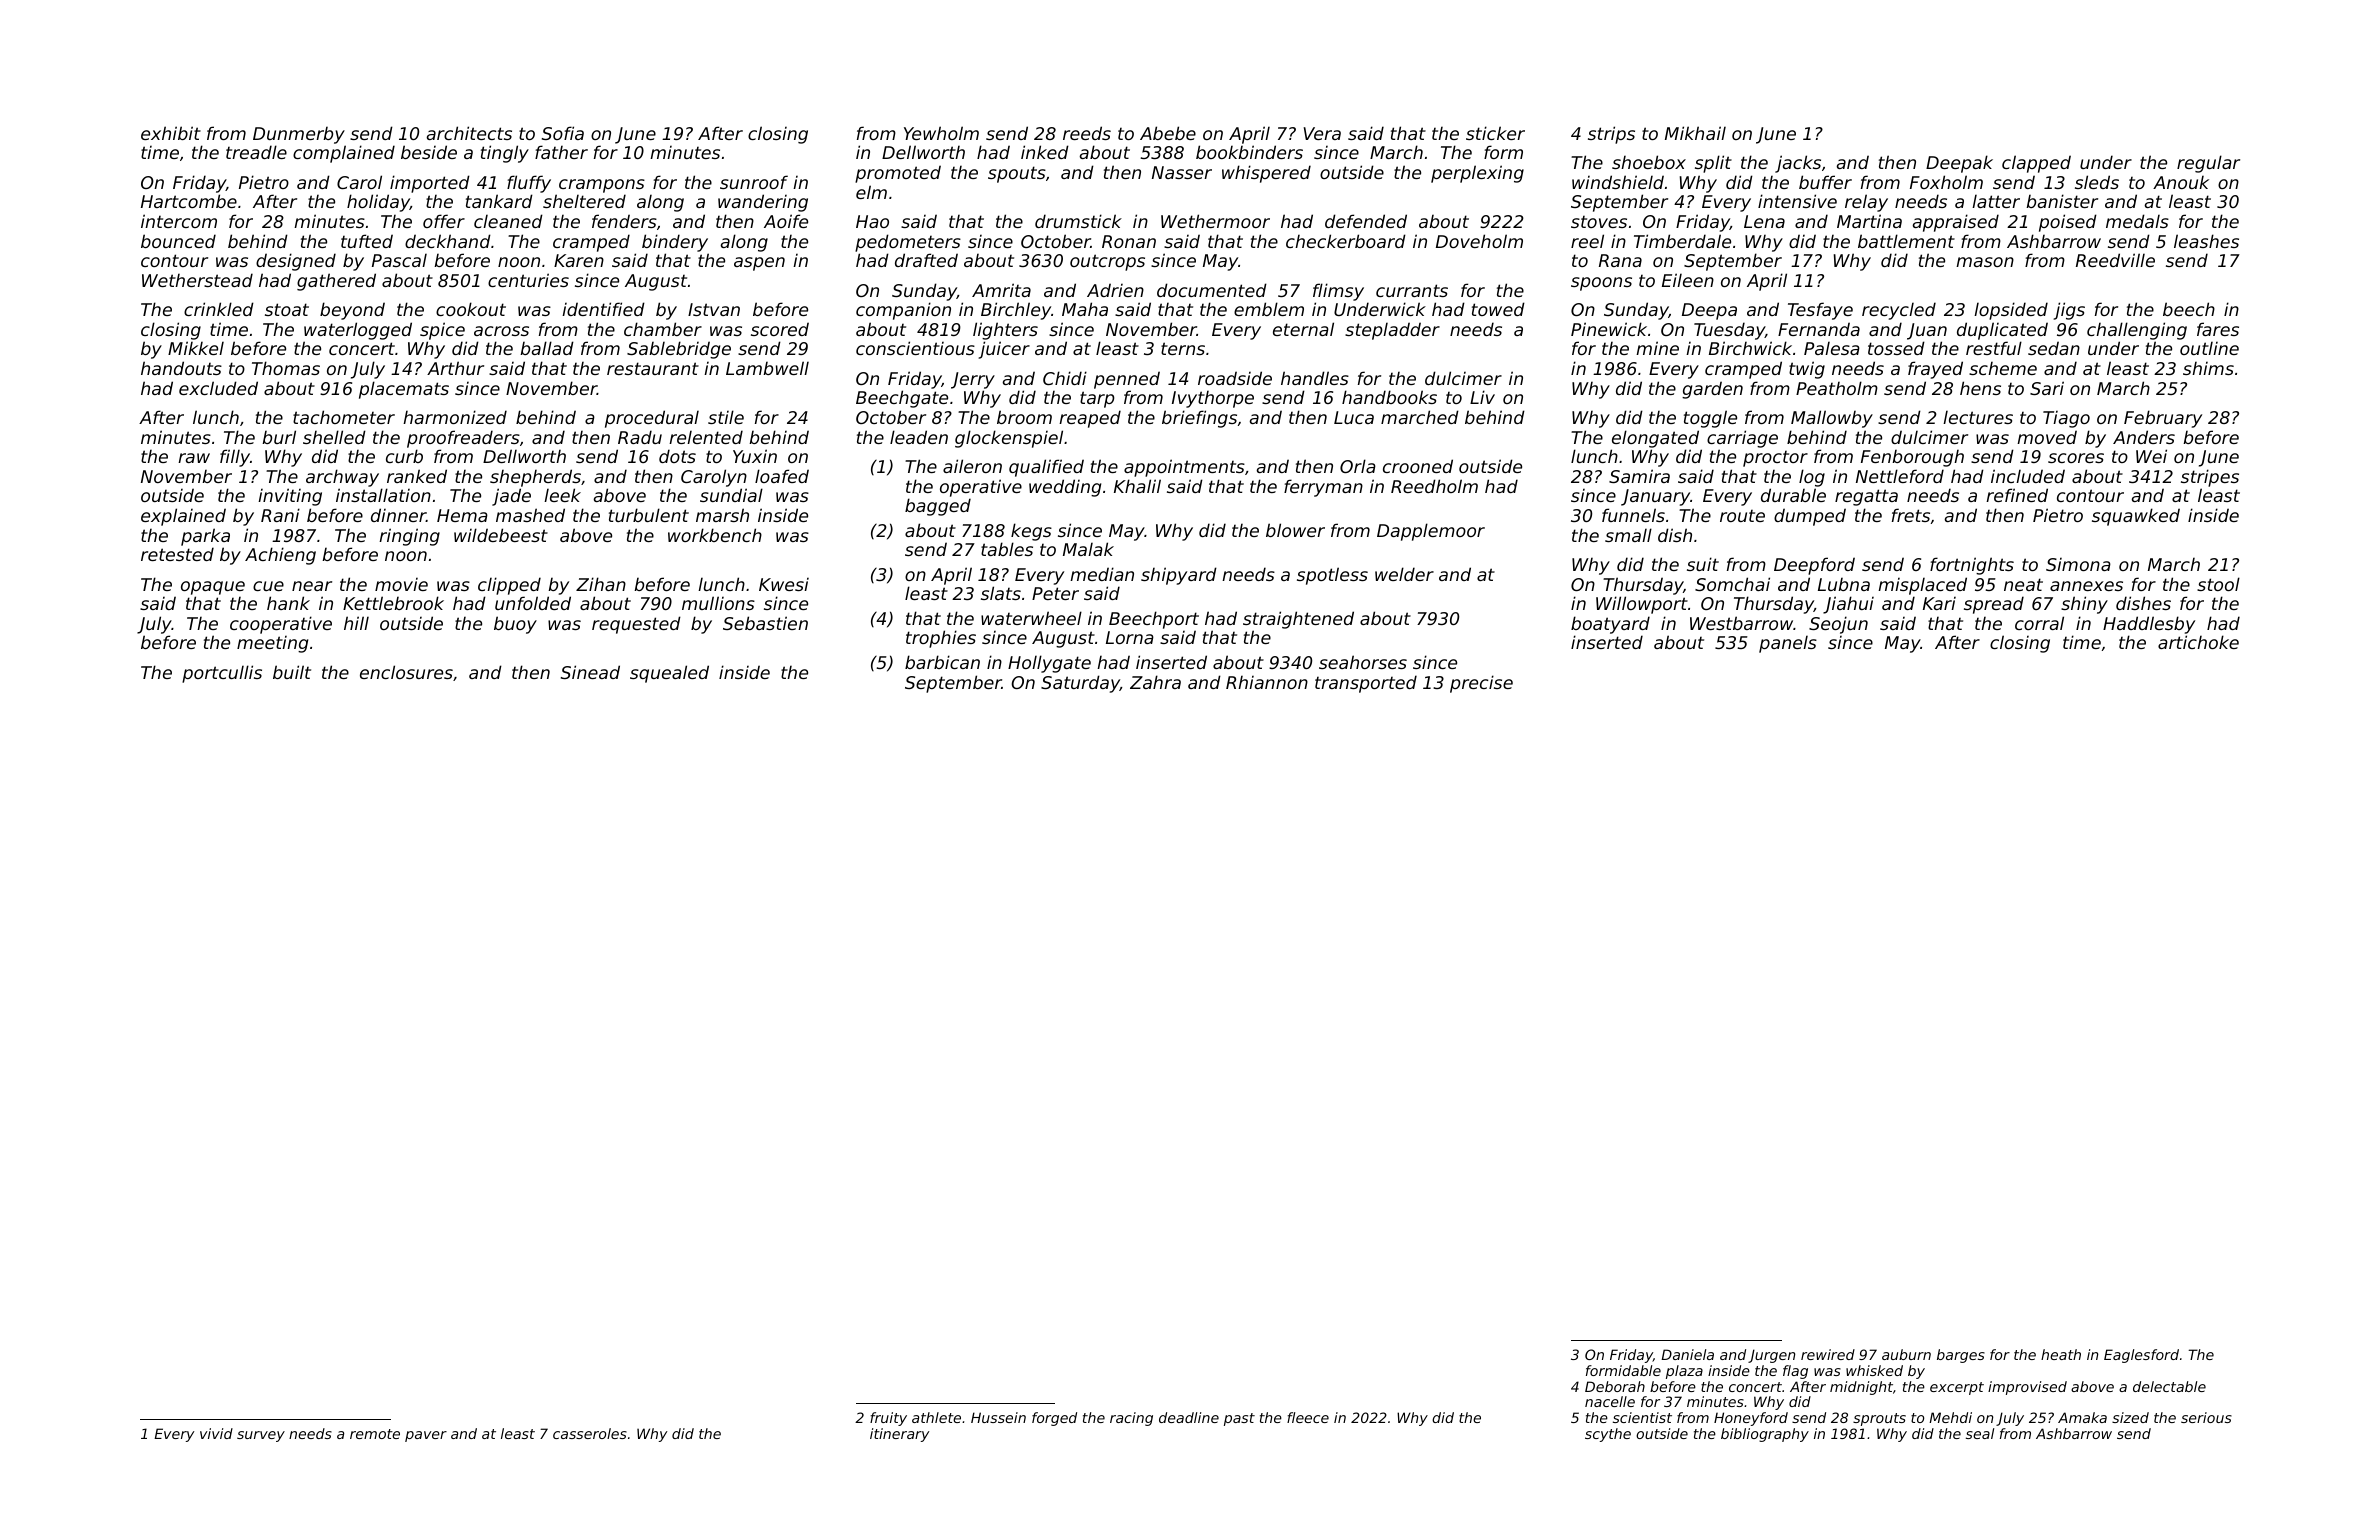 This image has height=1540, width=2380. Describe the element at coordinates (1322, 133) in the image. I see `Vera` at that location.
